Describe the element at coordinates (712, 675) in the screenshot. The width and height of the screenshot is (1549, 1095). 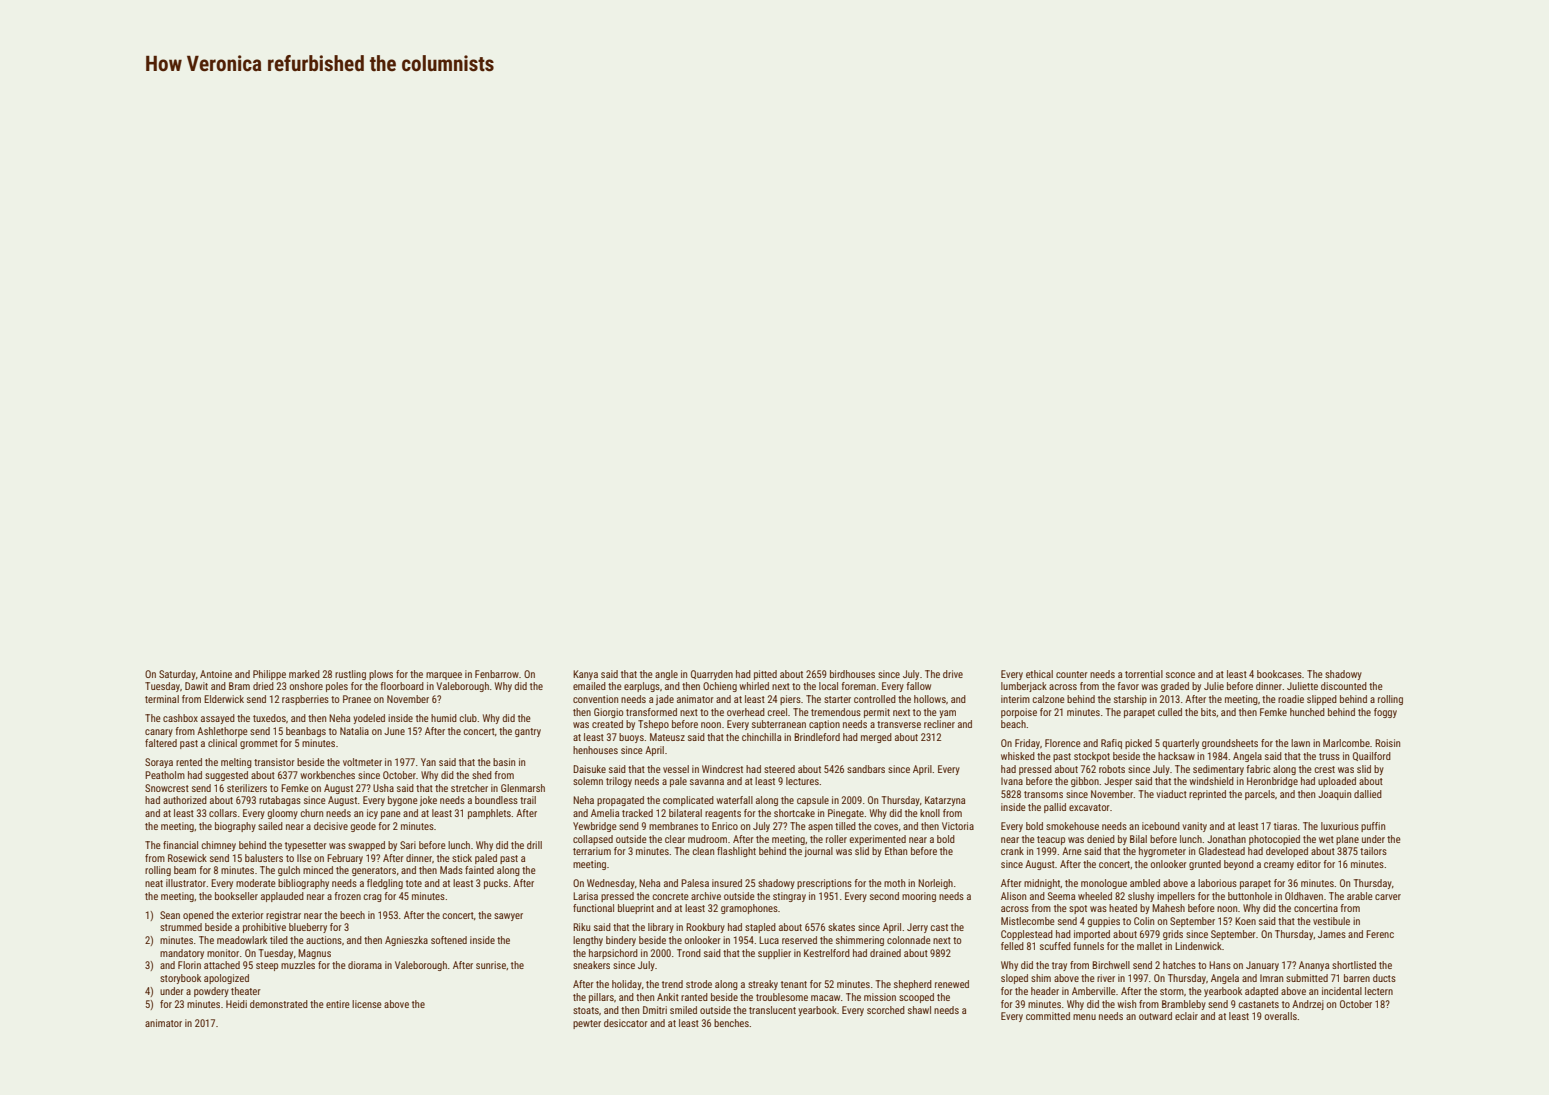
I see `Quarryden` at that location.
